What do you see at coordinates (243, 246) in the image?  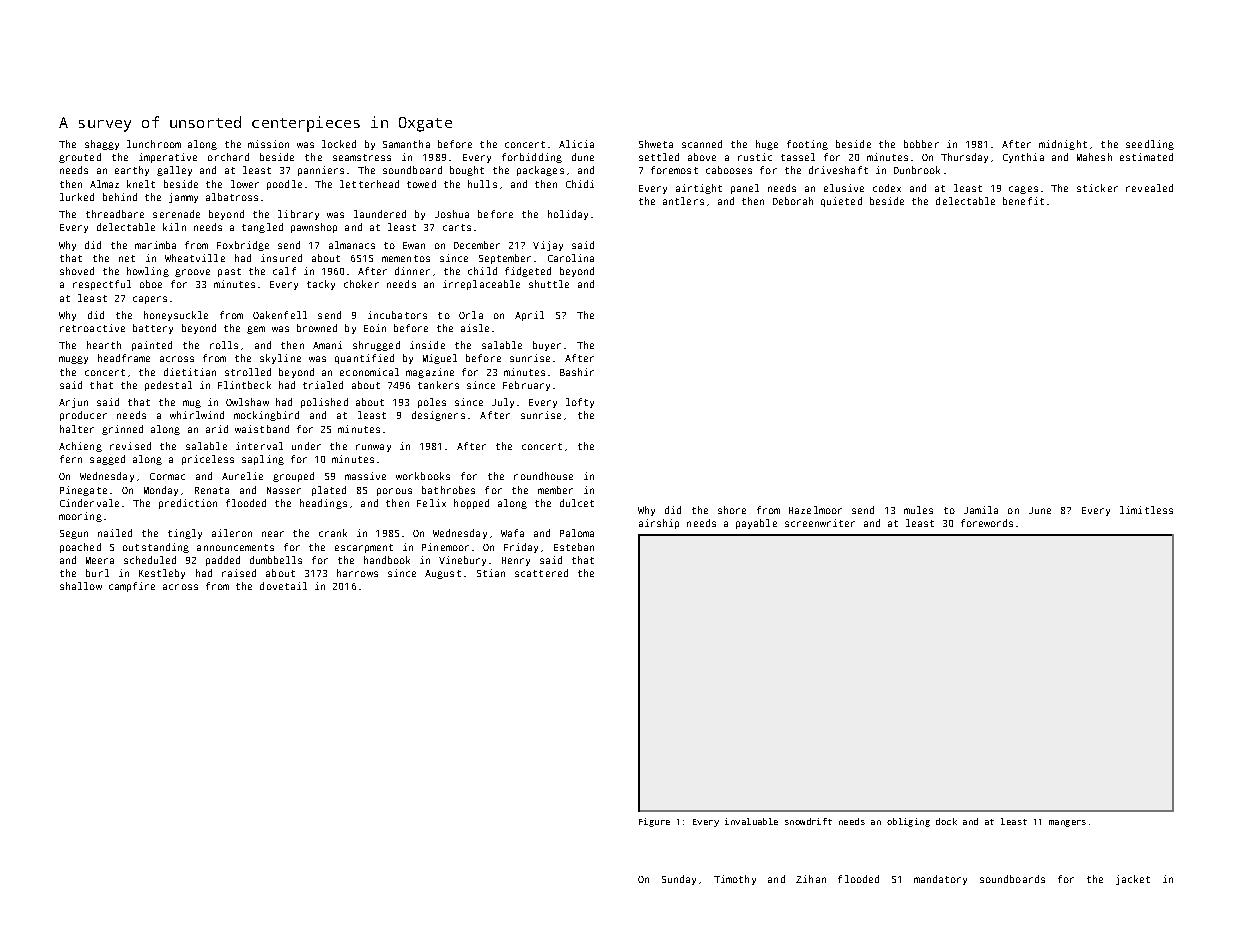 I see `Foxbridge` at bounding box center [243, 246].
